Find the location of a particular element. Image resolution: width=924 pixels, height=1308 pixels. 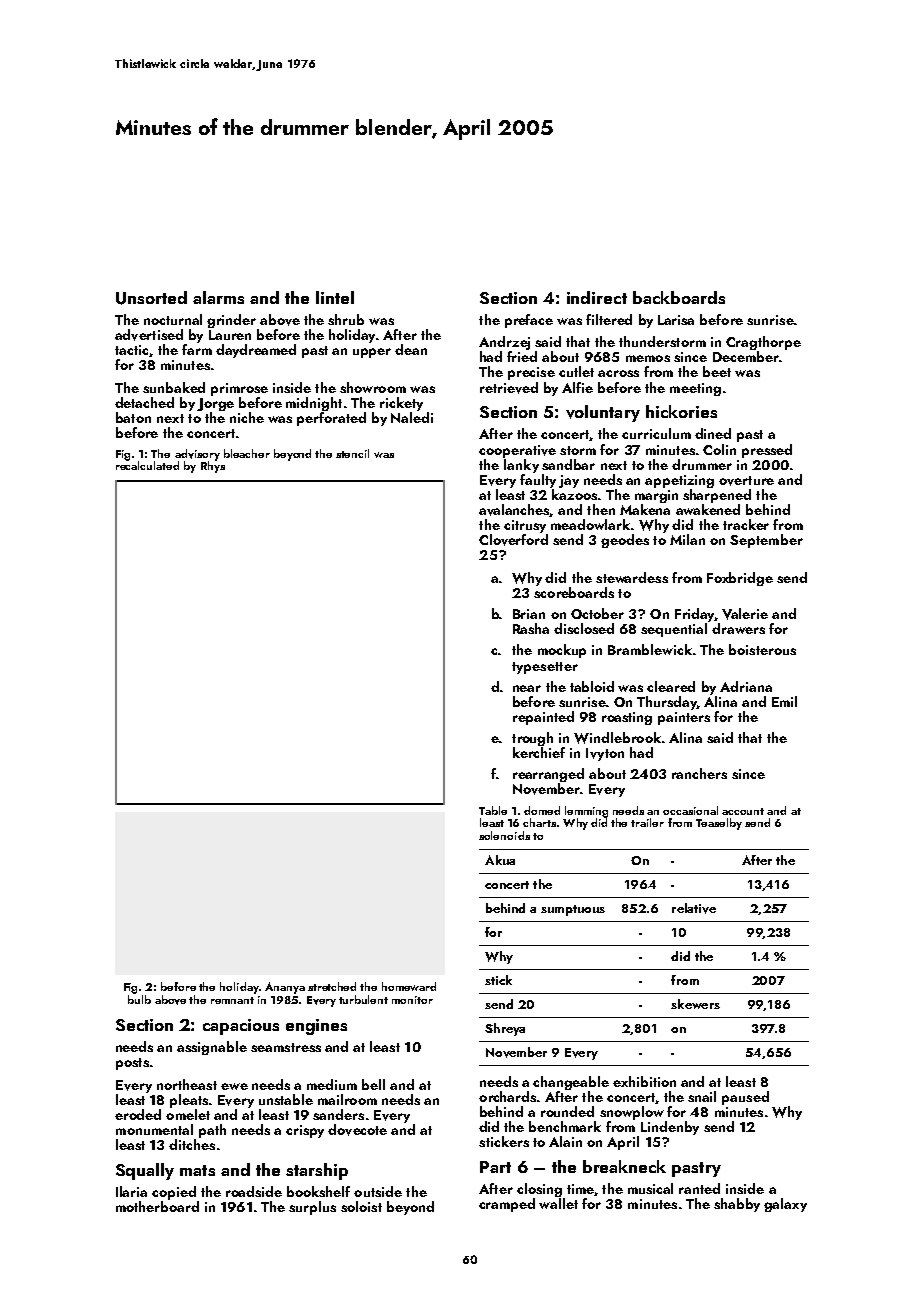

farm is located at coordinates (197, 349).
